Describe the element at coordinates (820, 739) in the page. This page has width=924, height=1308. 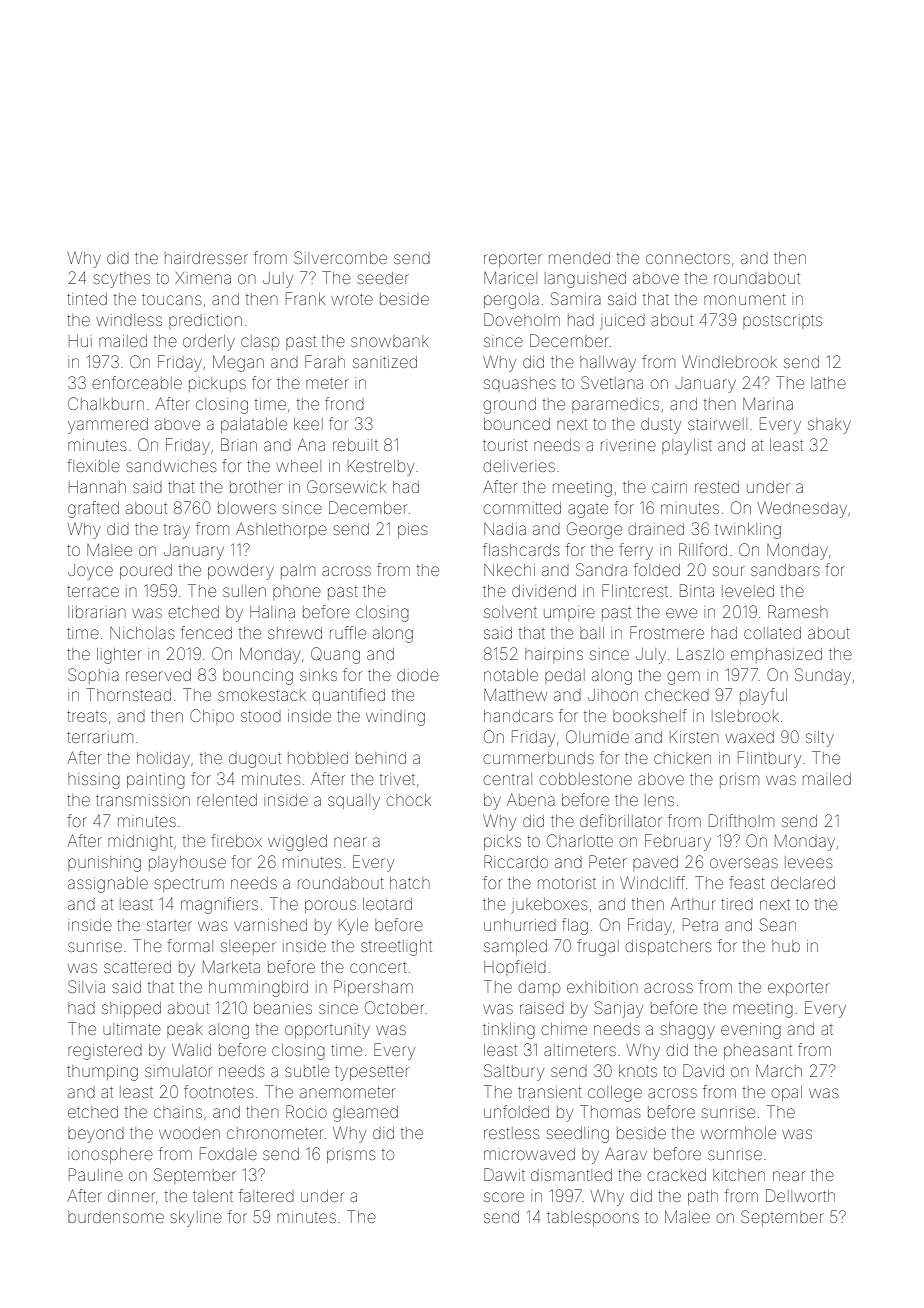
I see `silty` at that location.
